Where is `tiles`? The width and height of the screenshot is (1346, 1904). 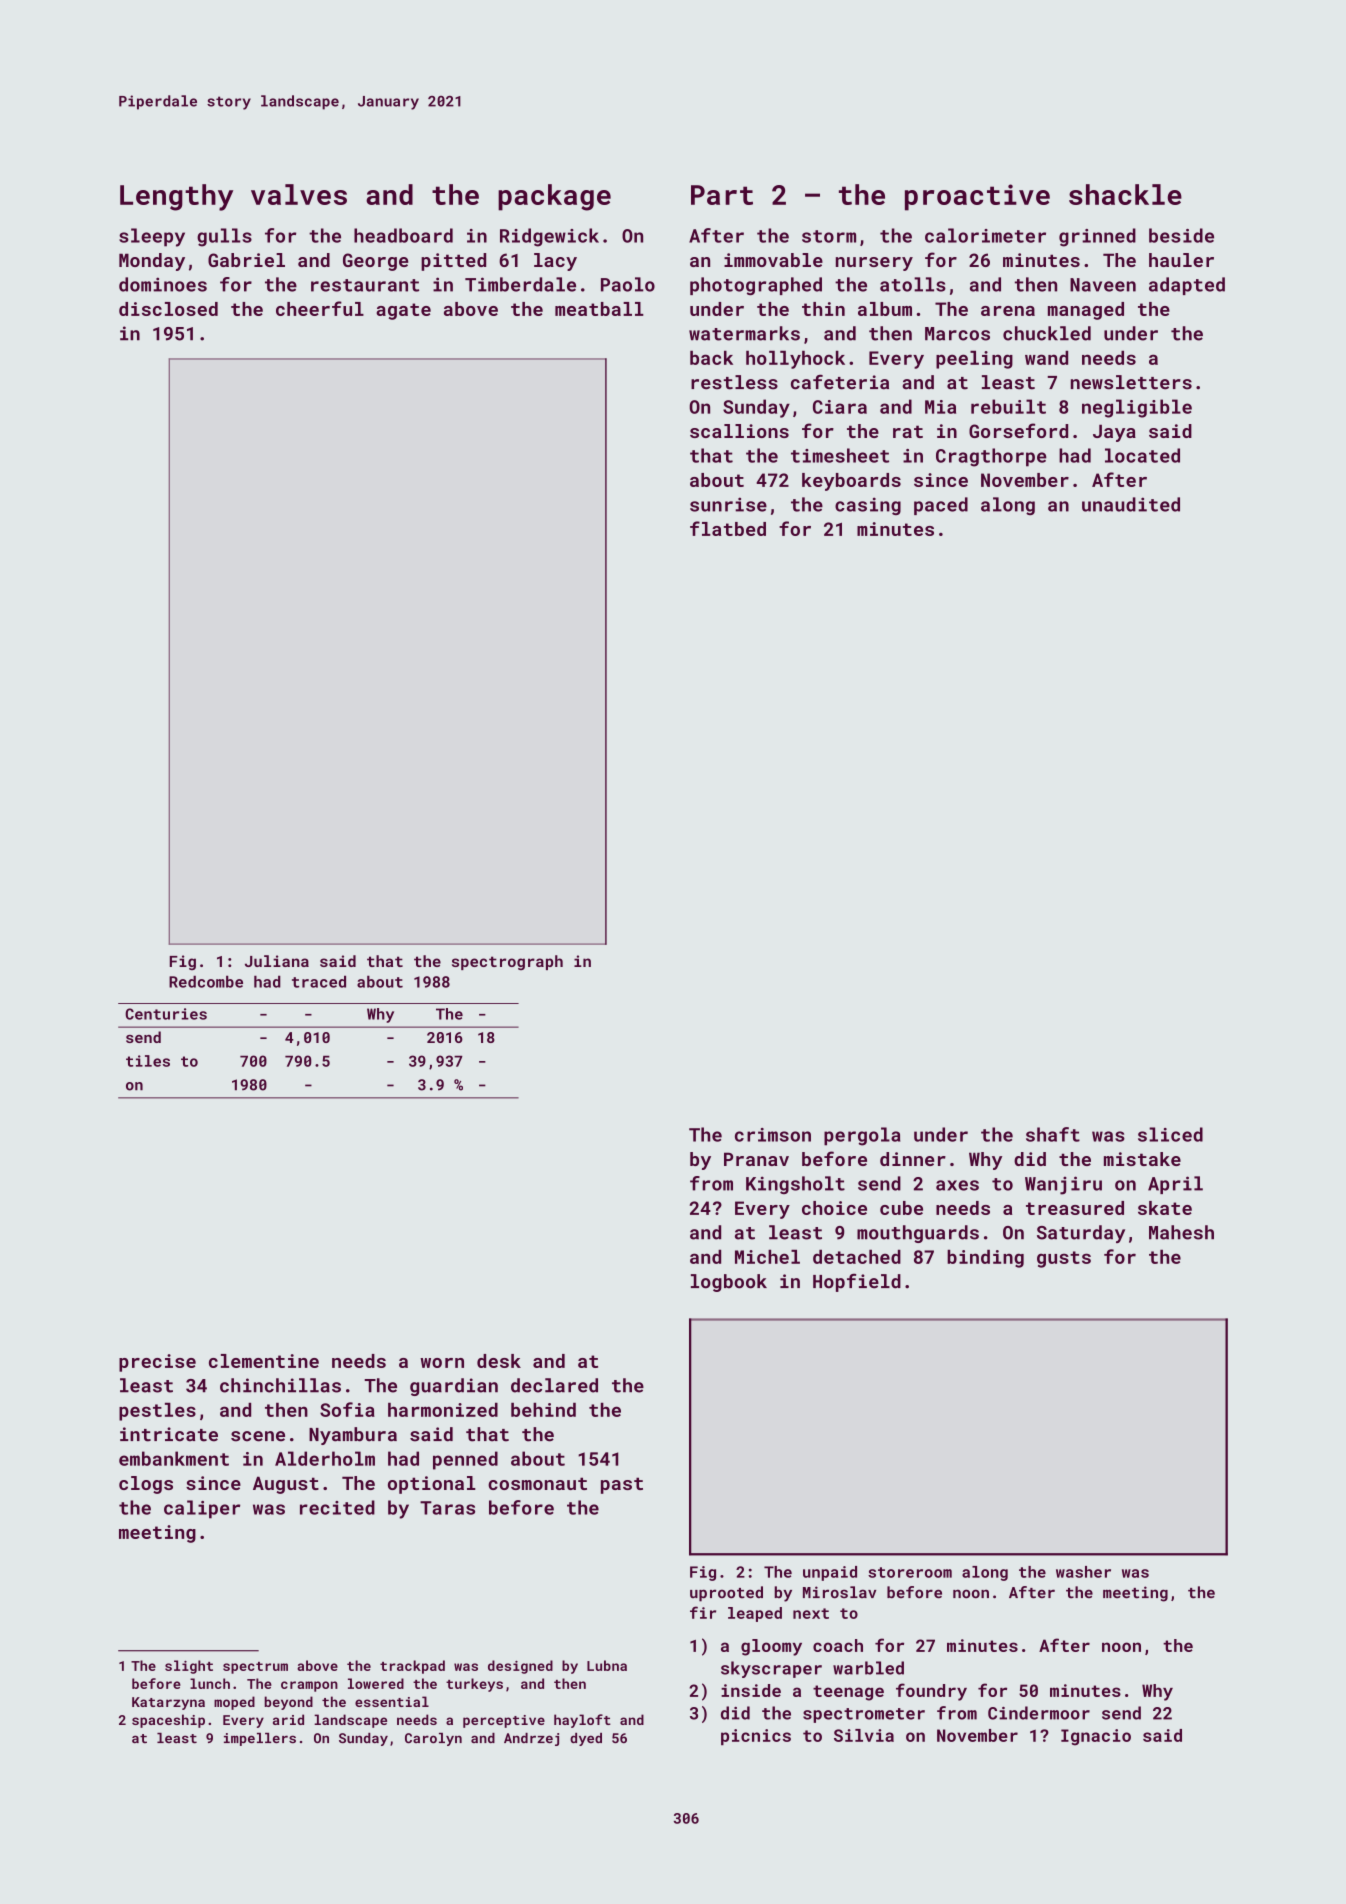 tiles is located at coordinates (148, 1061).
